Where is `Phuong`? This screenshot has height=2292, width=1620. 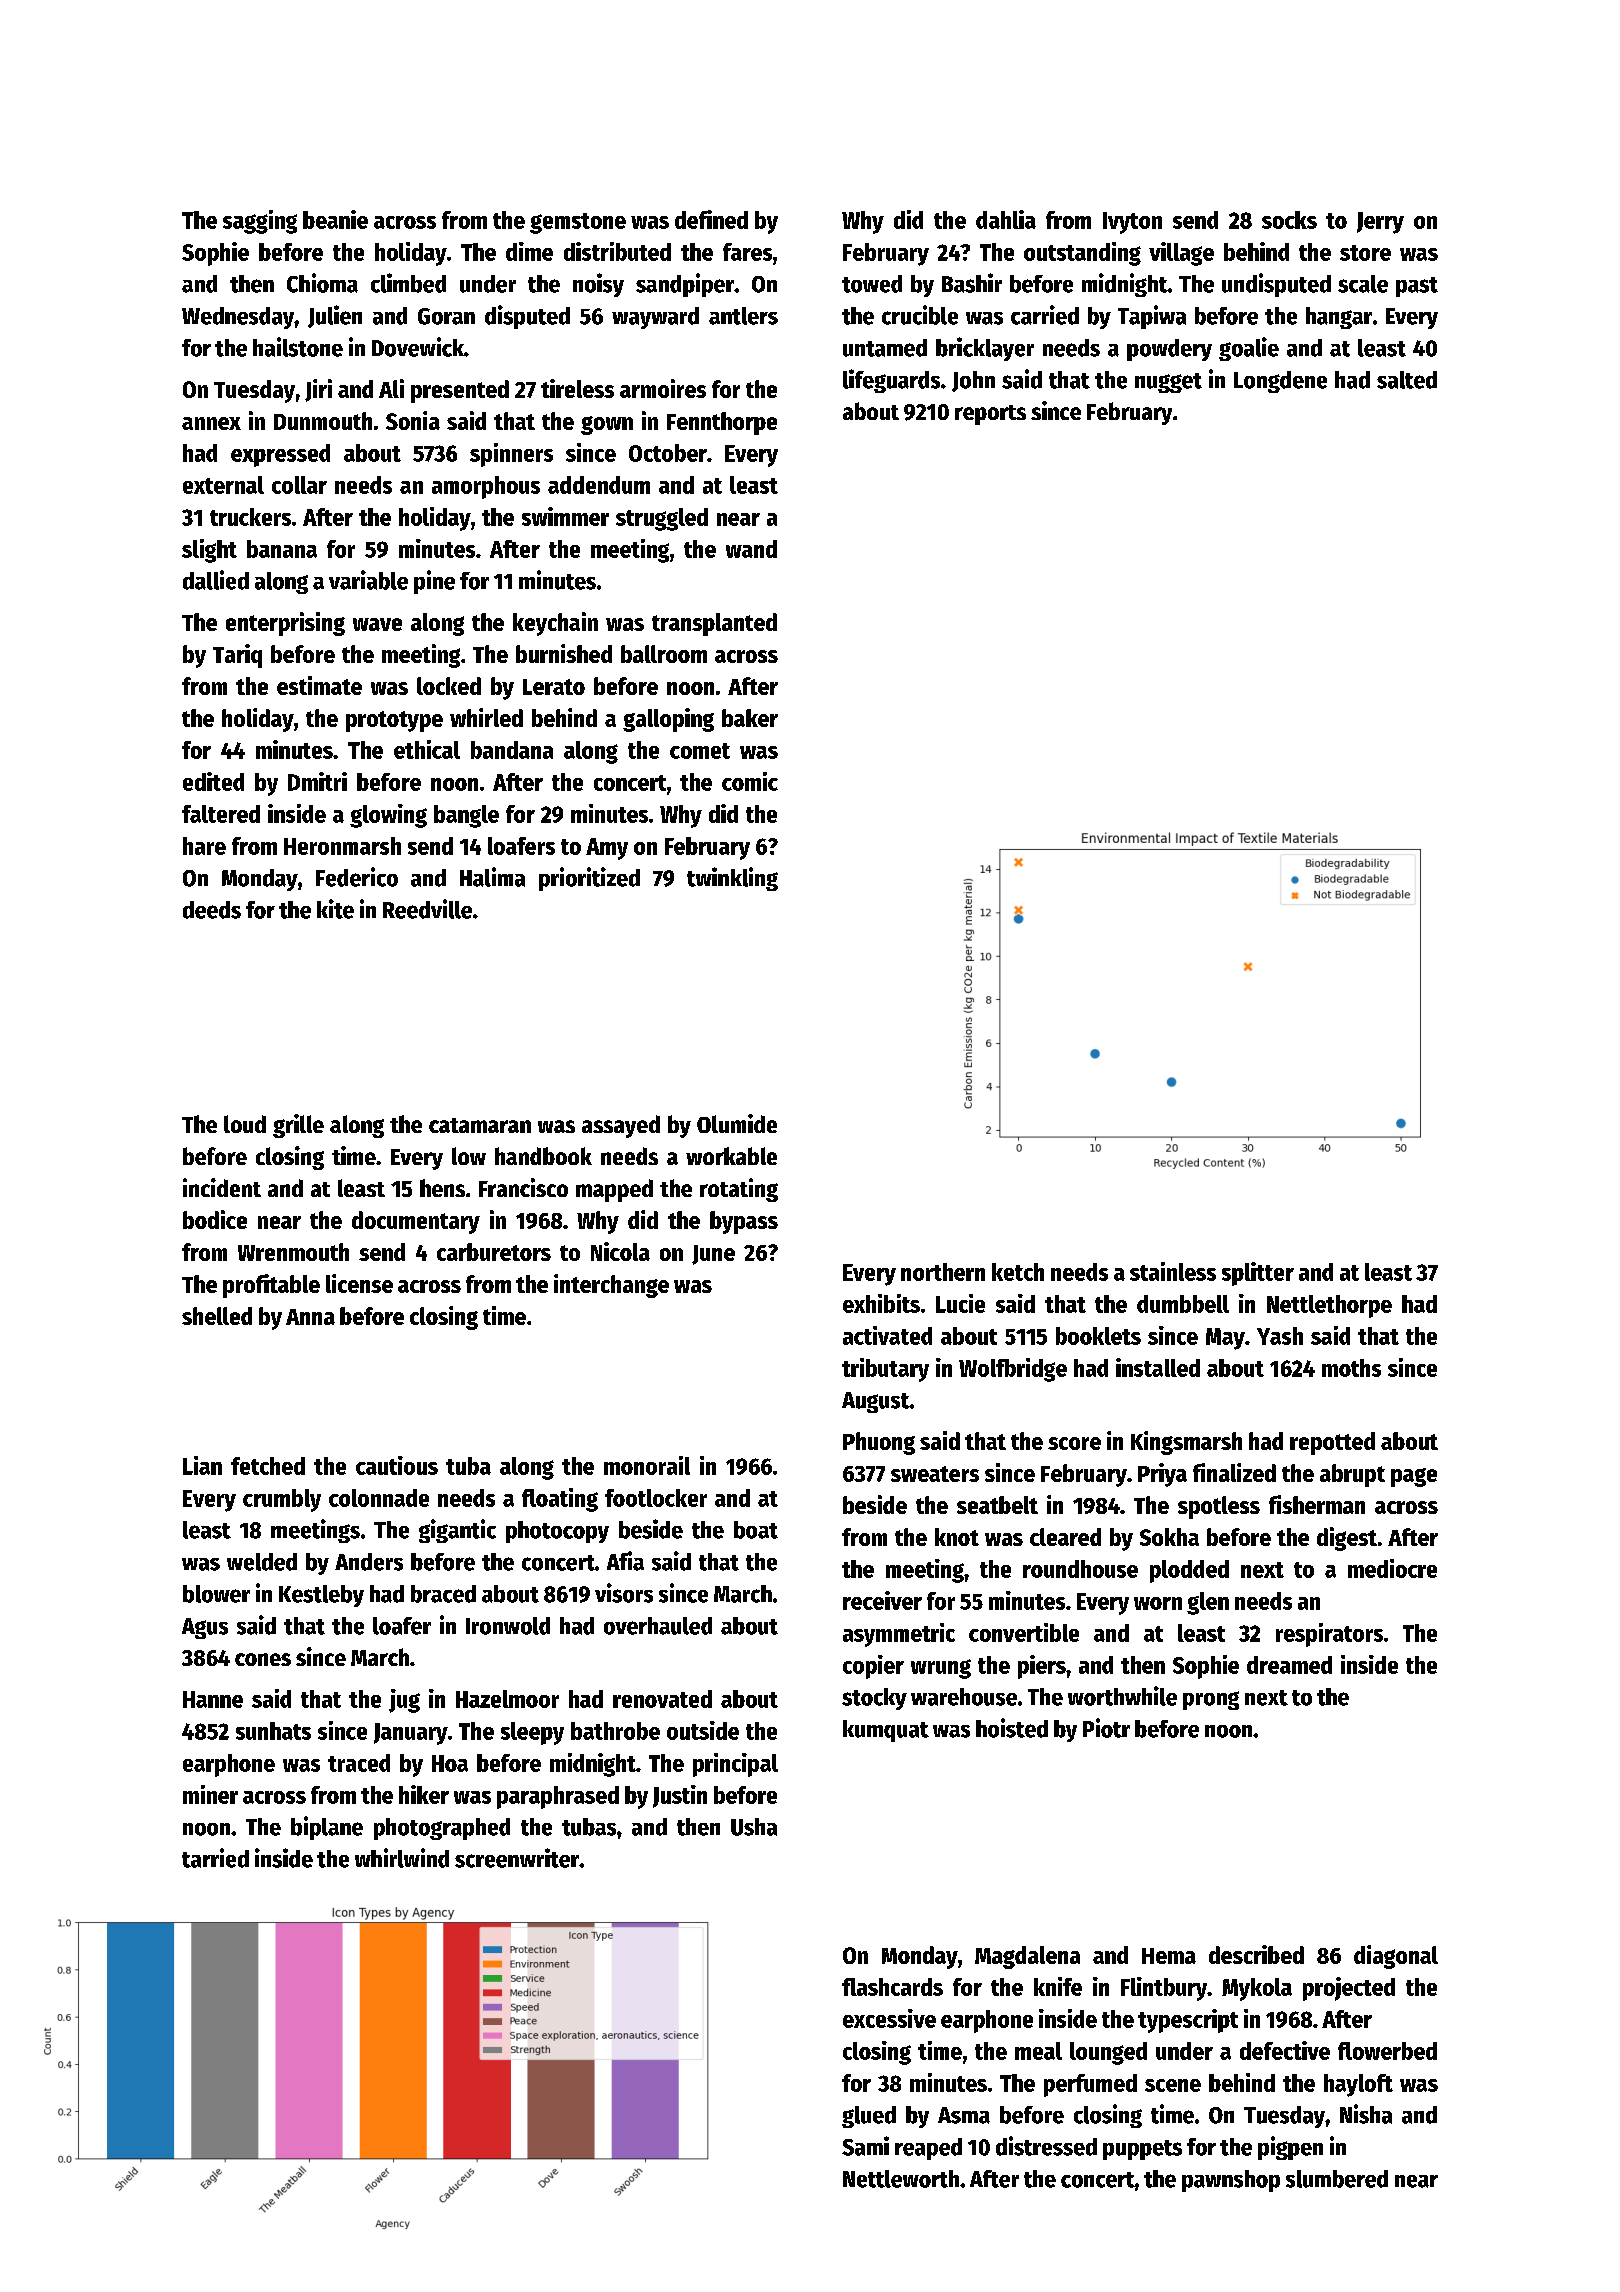
Phuong is located at coordinates (879, 1443).
